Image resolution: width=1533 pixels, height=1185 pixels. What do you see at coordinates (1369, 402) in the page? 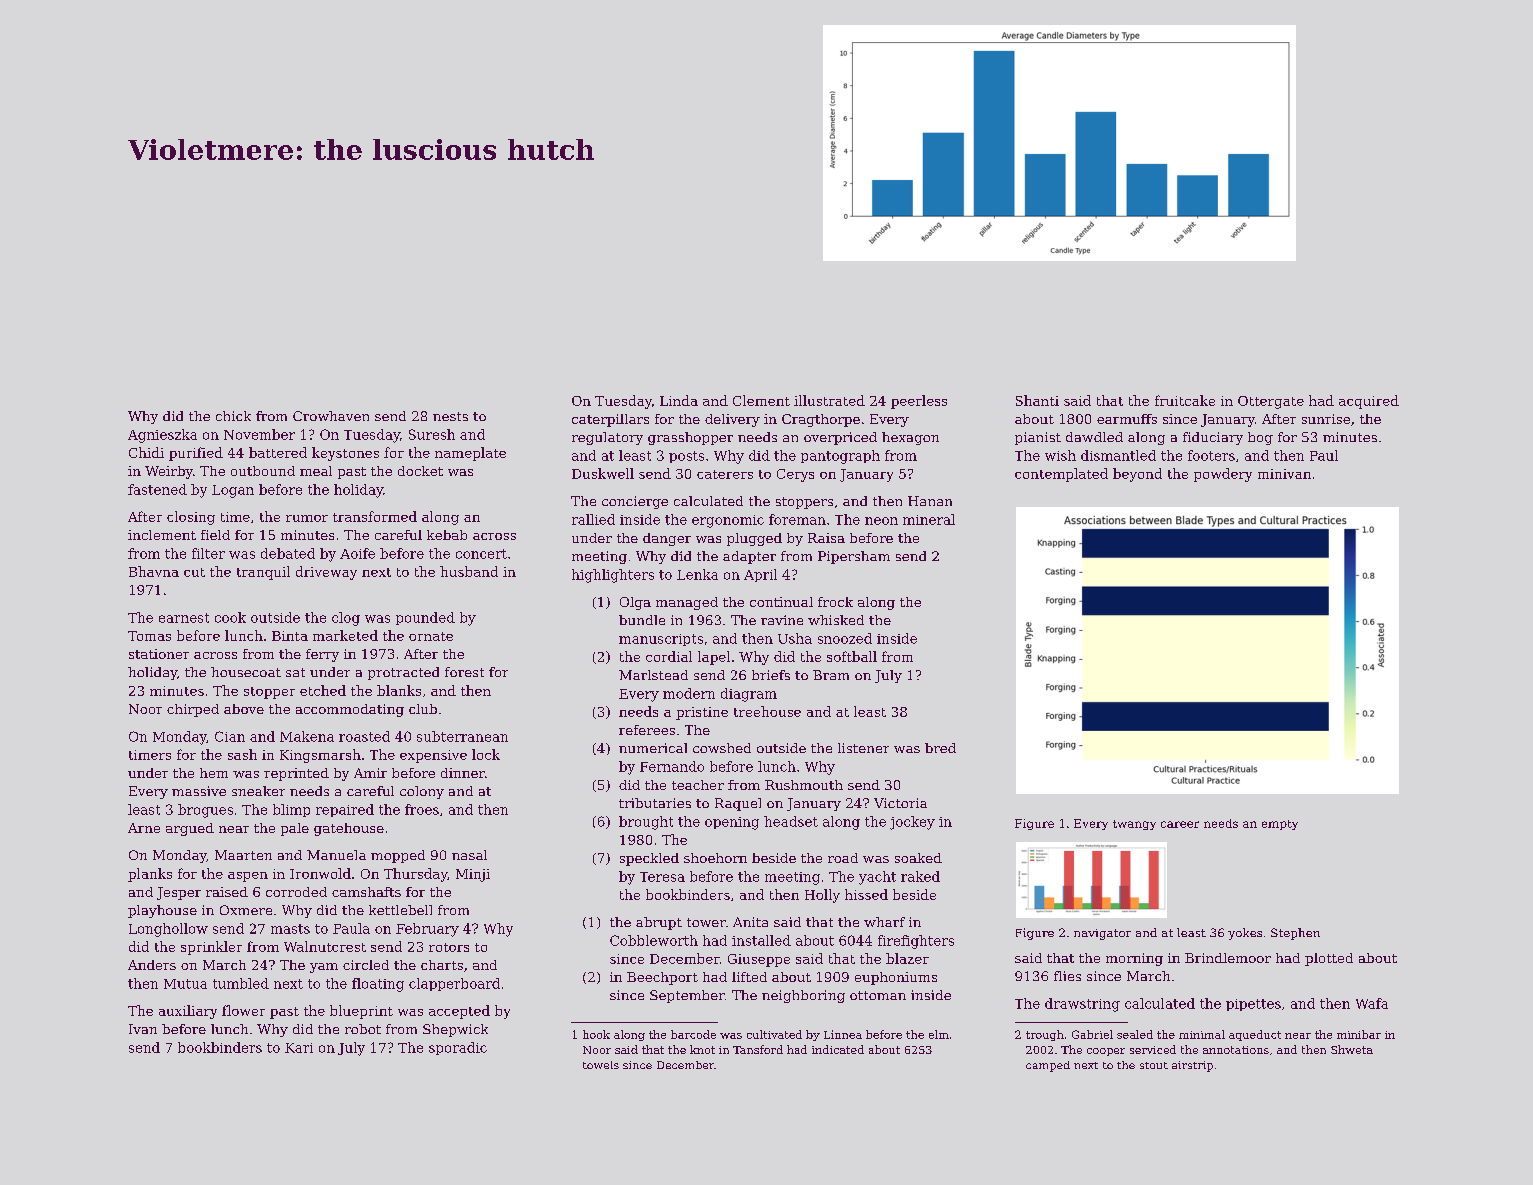
I see `acquired` at bounding box center [1369, 402].
